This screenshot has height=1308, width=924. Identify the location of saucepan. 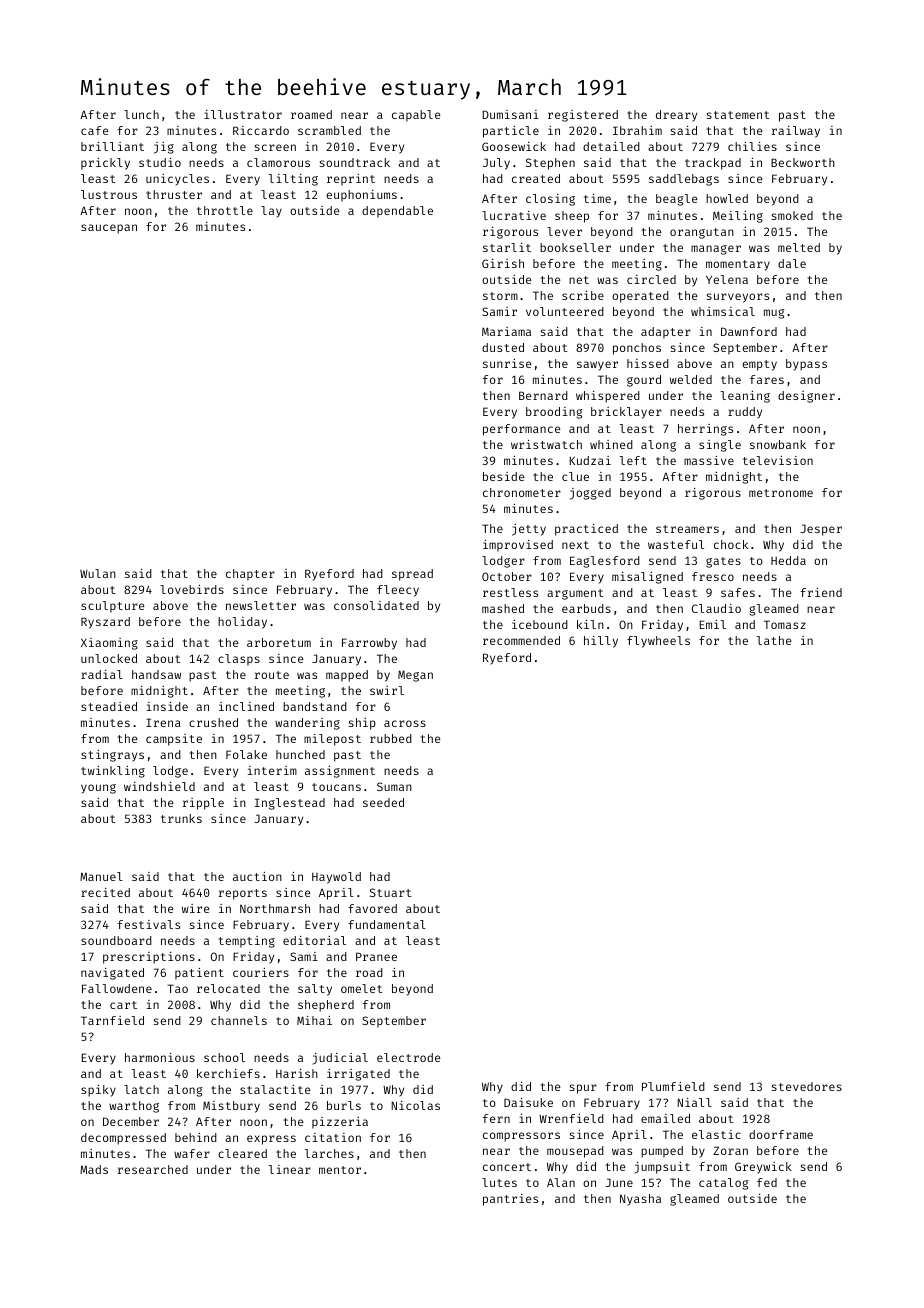
(109, 229).
